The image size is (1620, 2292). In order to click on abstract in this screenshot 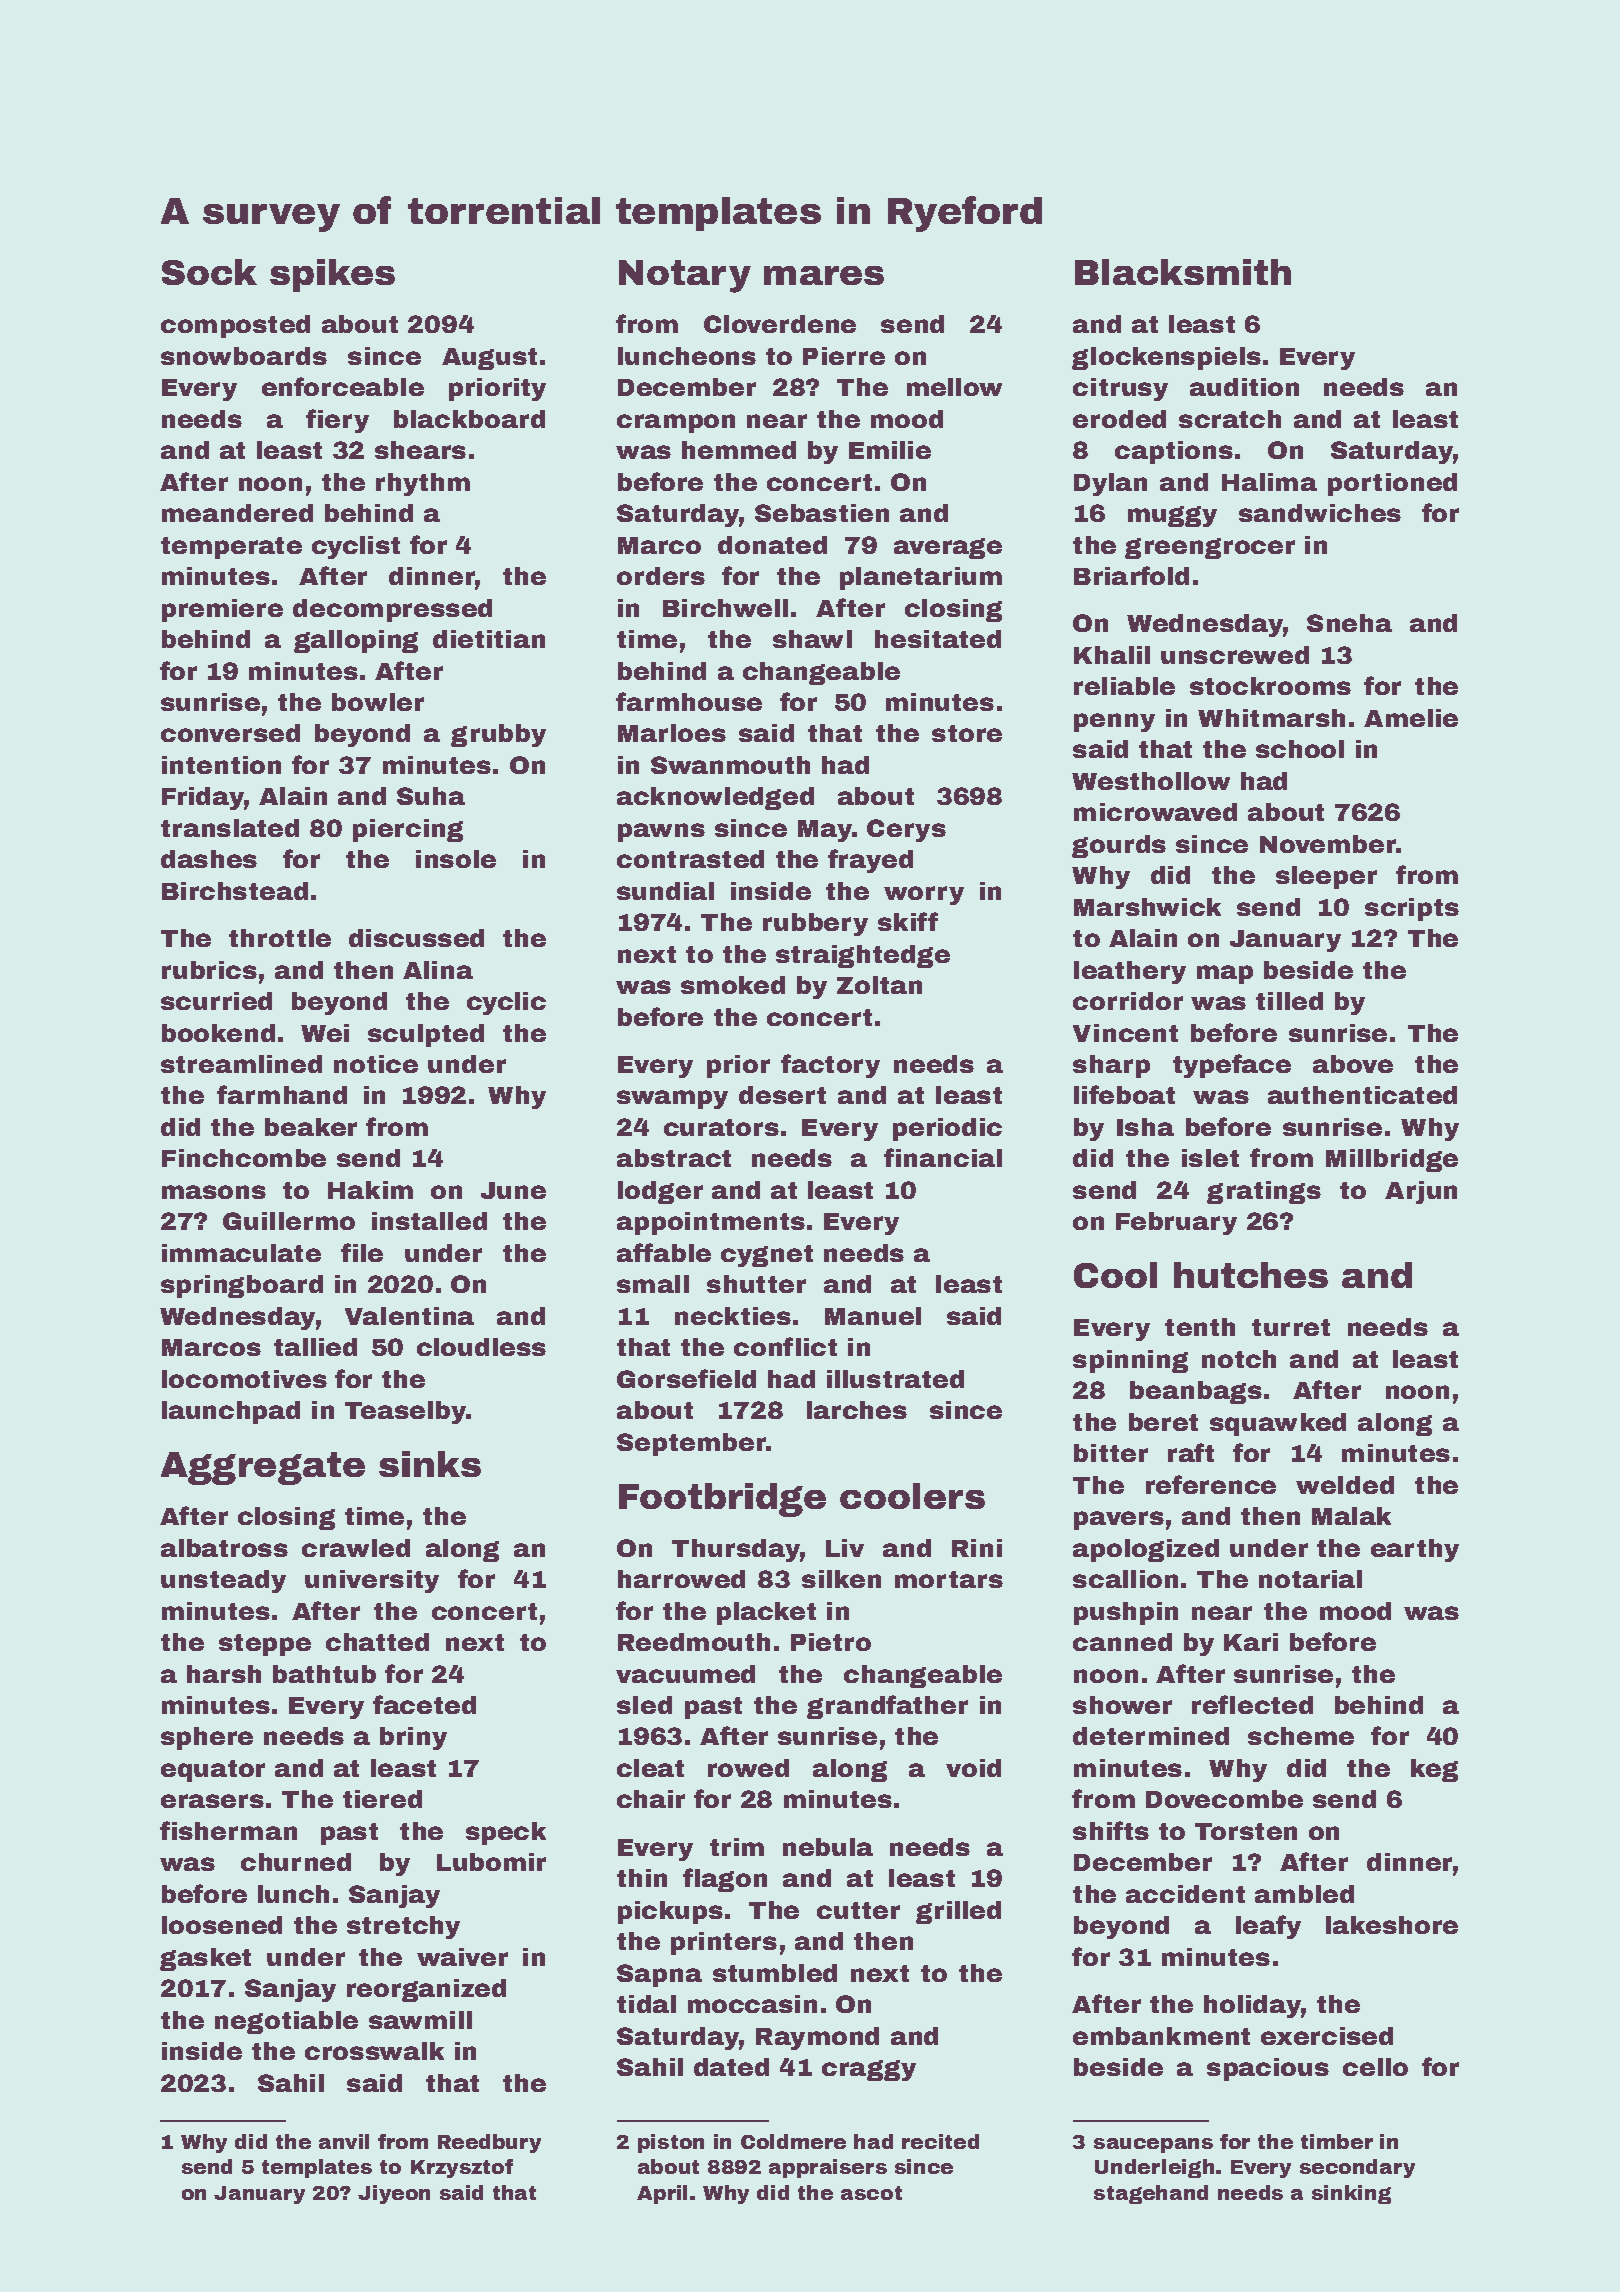, I will do `click(674, 1158)`.
